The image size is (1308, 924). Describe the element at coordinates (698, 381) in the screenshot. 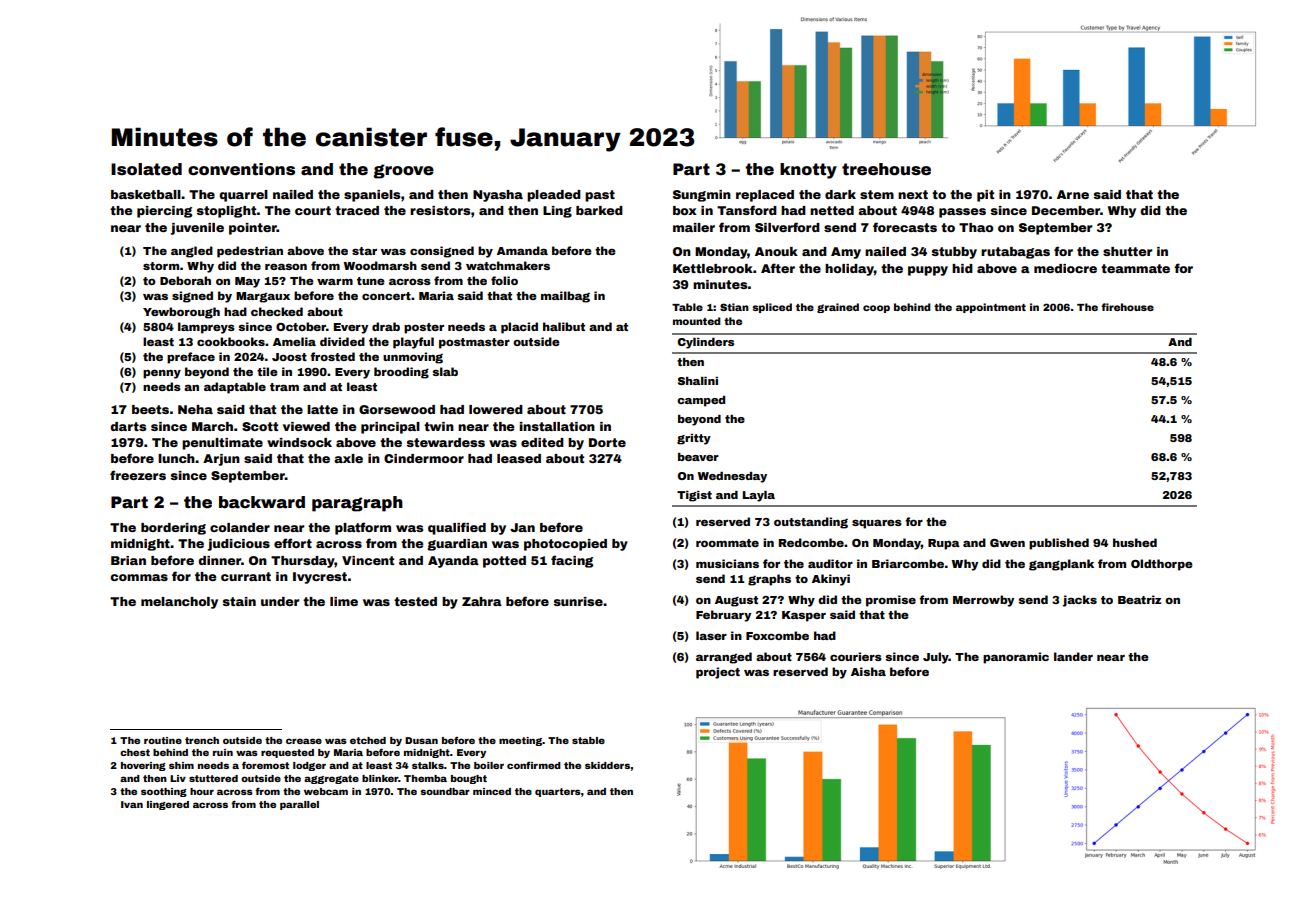

I see `Shalini` at that location.
